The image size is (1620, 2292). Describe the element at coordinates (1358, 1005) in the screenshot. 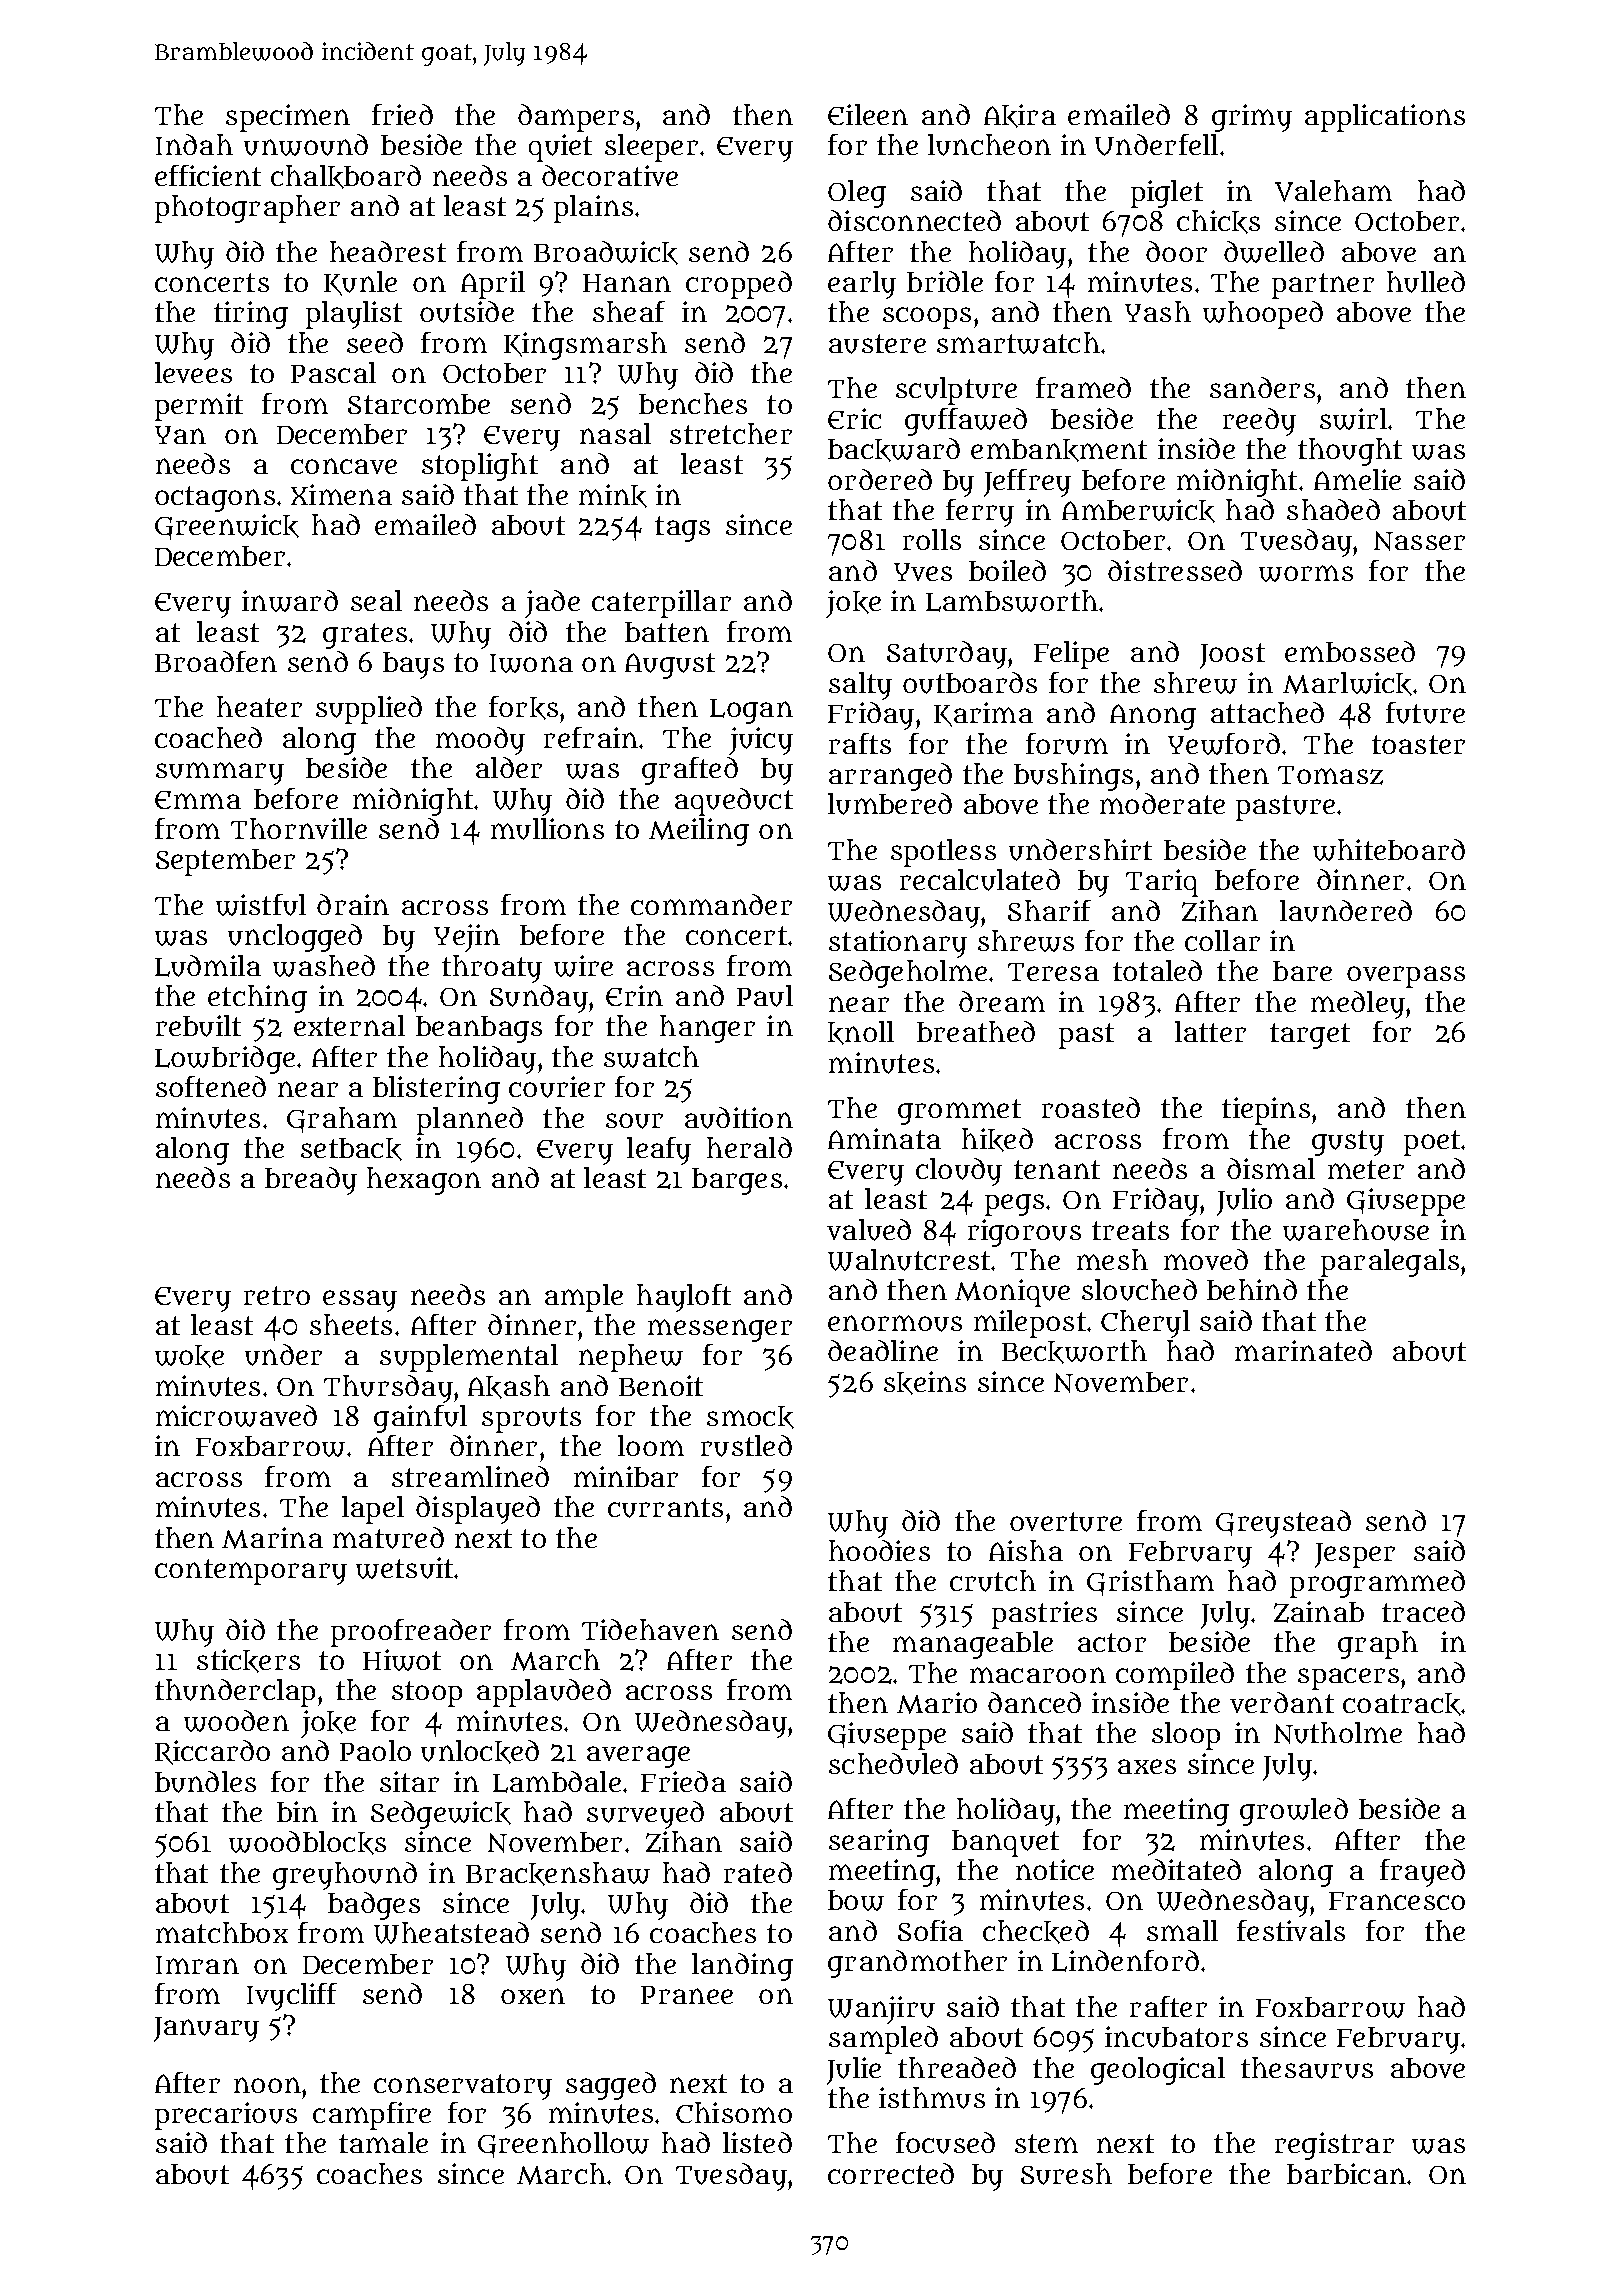

I see `medley` at that location.
